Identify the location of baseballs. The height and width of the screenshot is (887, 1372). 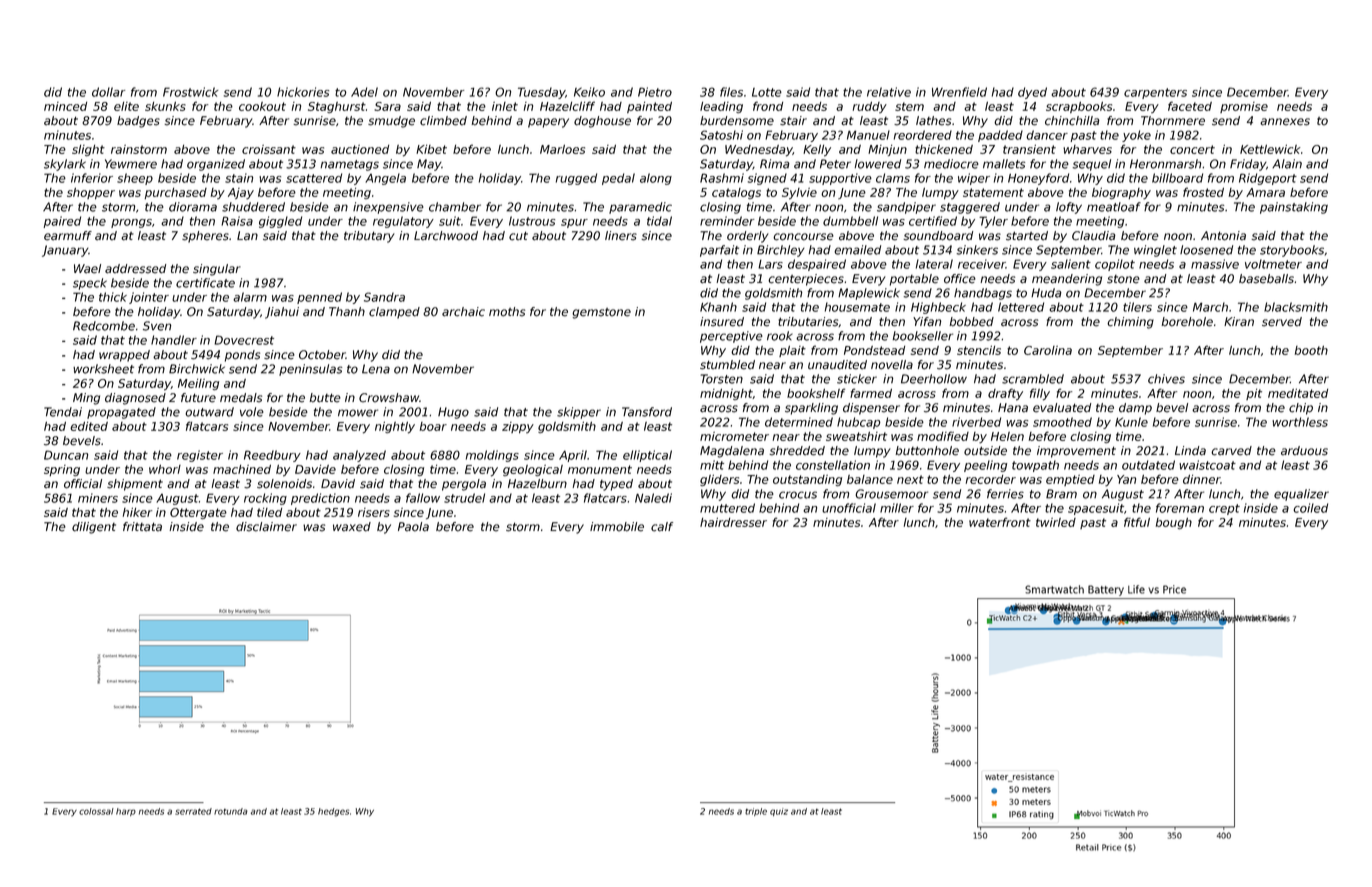
(1266, 279).
